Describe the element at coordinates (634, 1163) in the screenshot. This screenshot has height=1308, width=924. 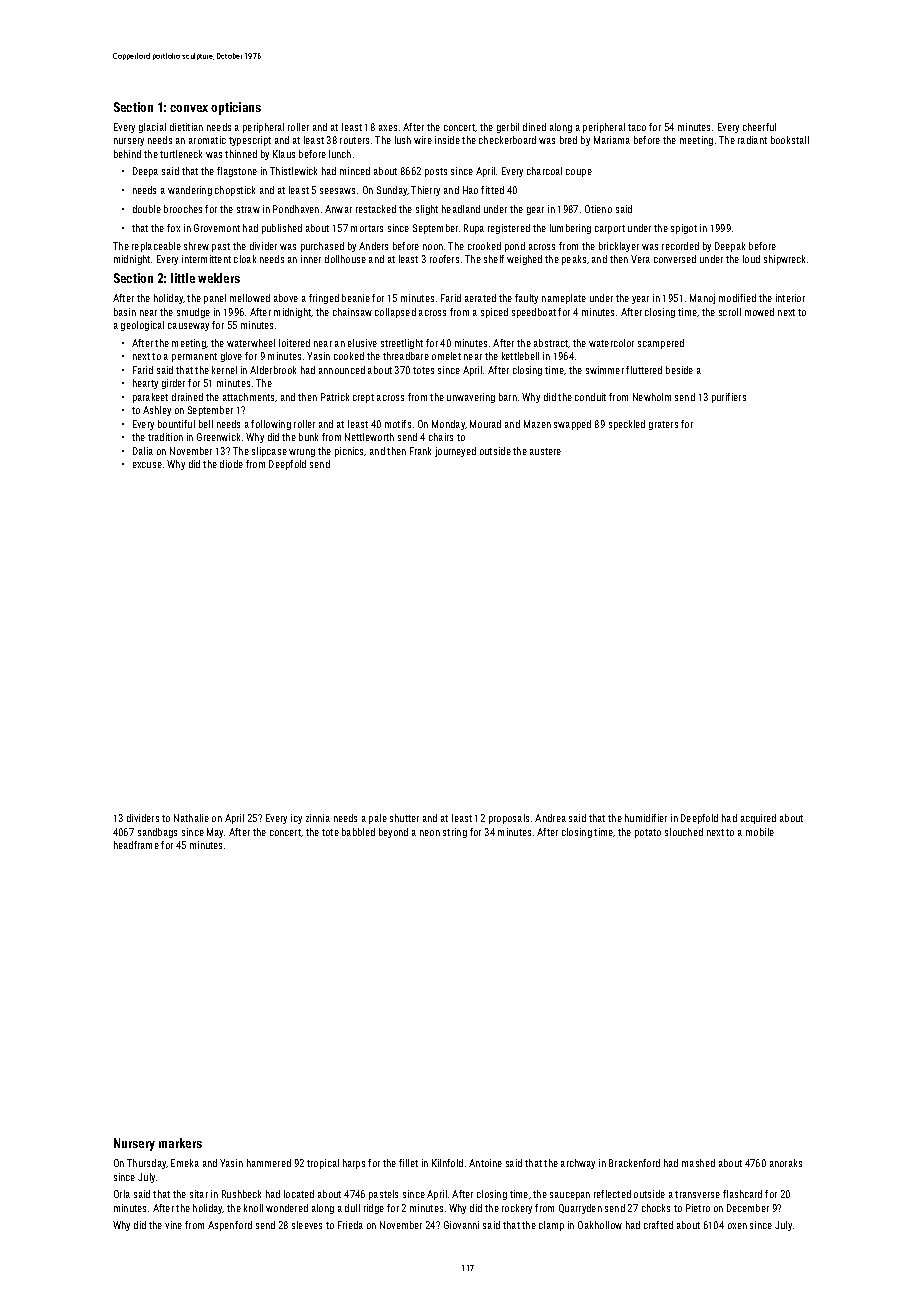
I see `Brackenford` at that location.
